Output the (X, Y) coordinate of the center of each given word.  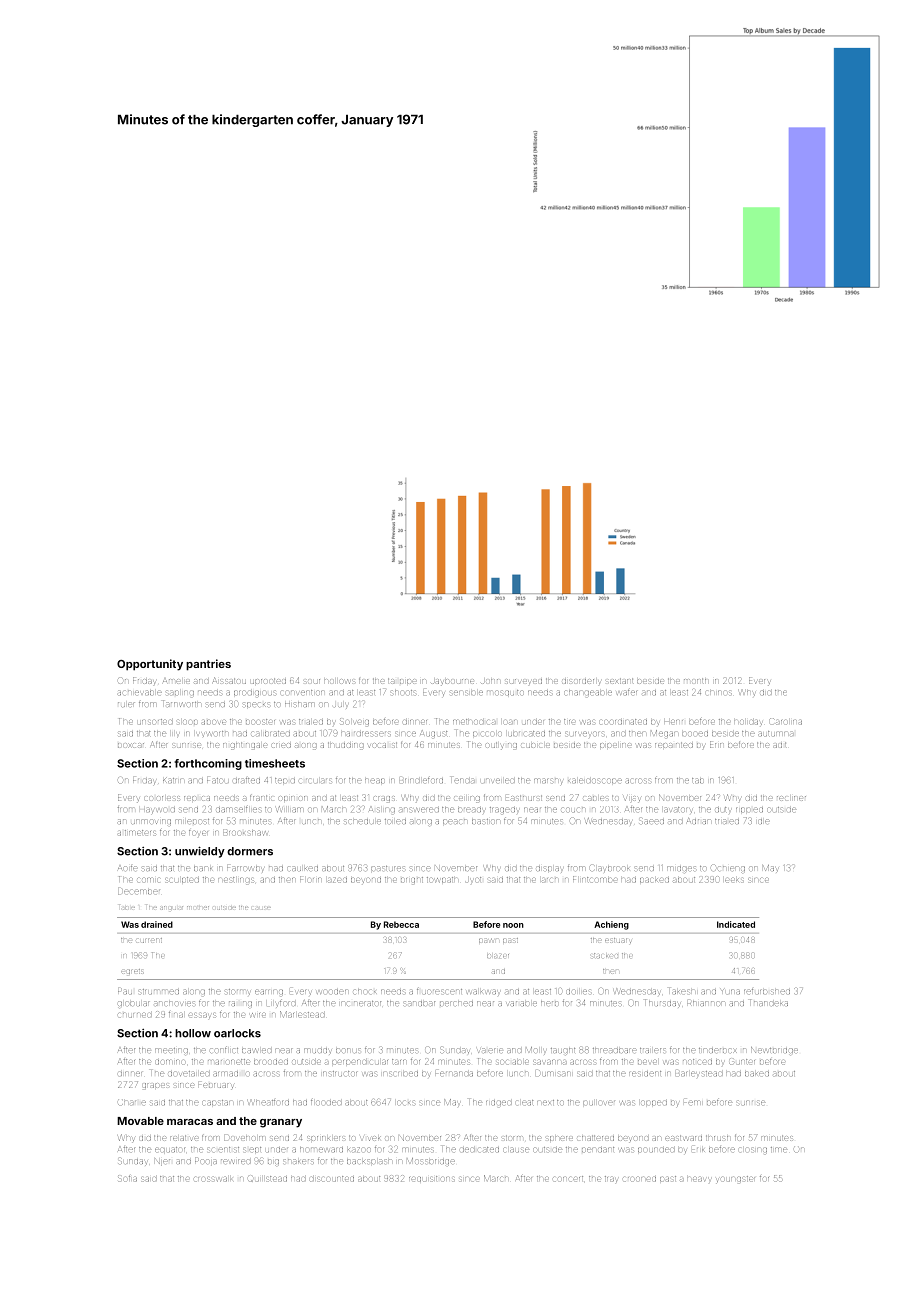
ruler (126, 704)
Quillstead (267, 1179)
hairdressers (366, 733)
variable (522, 1003)
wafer (627, 692)
